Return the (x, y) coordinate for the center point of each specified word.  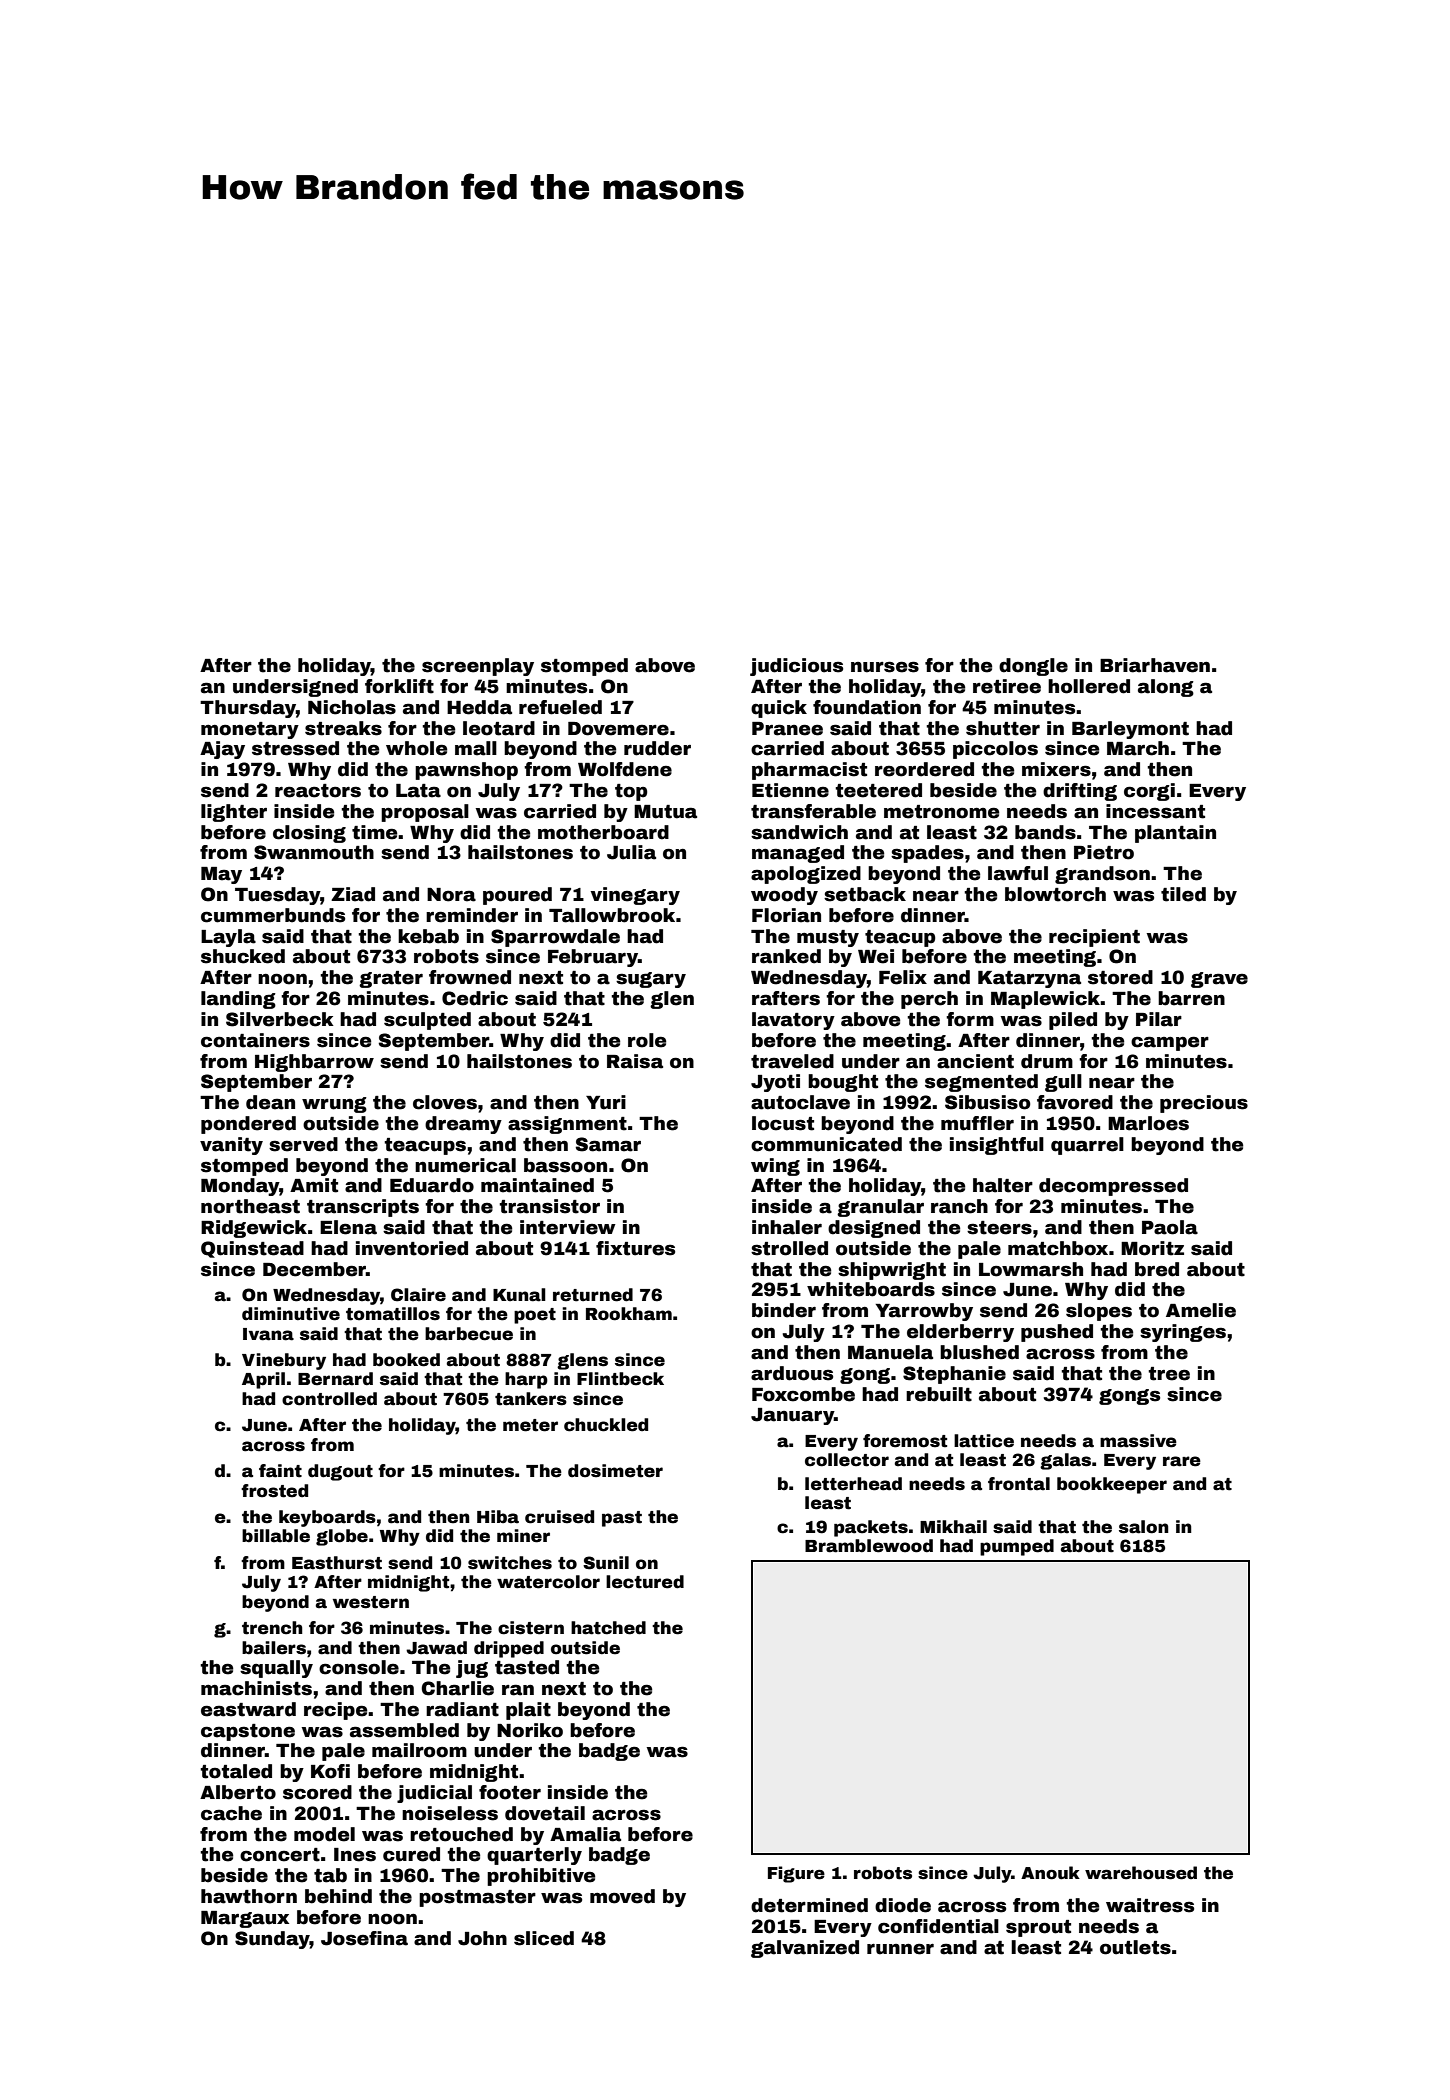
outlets (1135, 1947)
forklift (399, 686)
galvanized (805, 1949)
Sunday (272, 1940)
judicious (796, 667)
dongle (1033, 667)
